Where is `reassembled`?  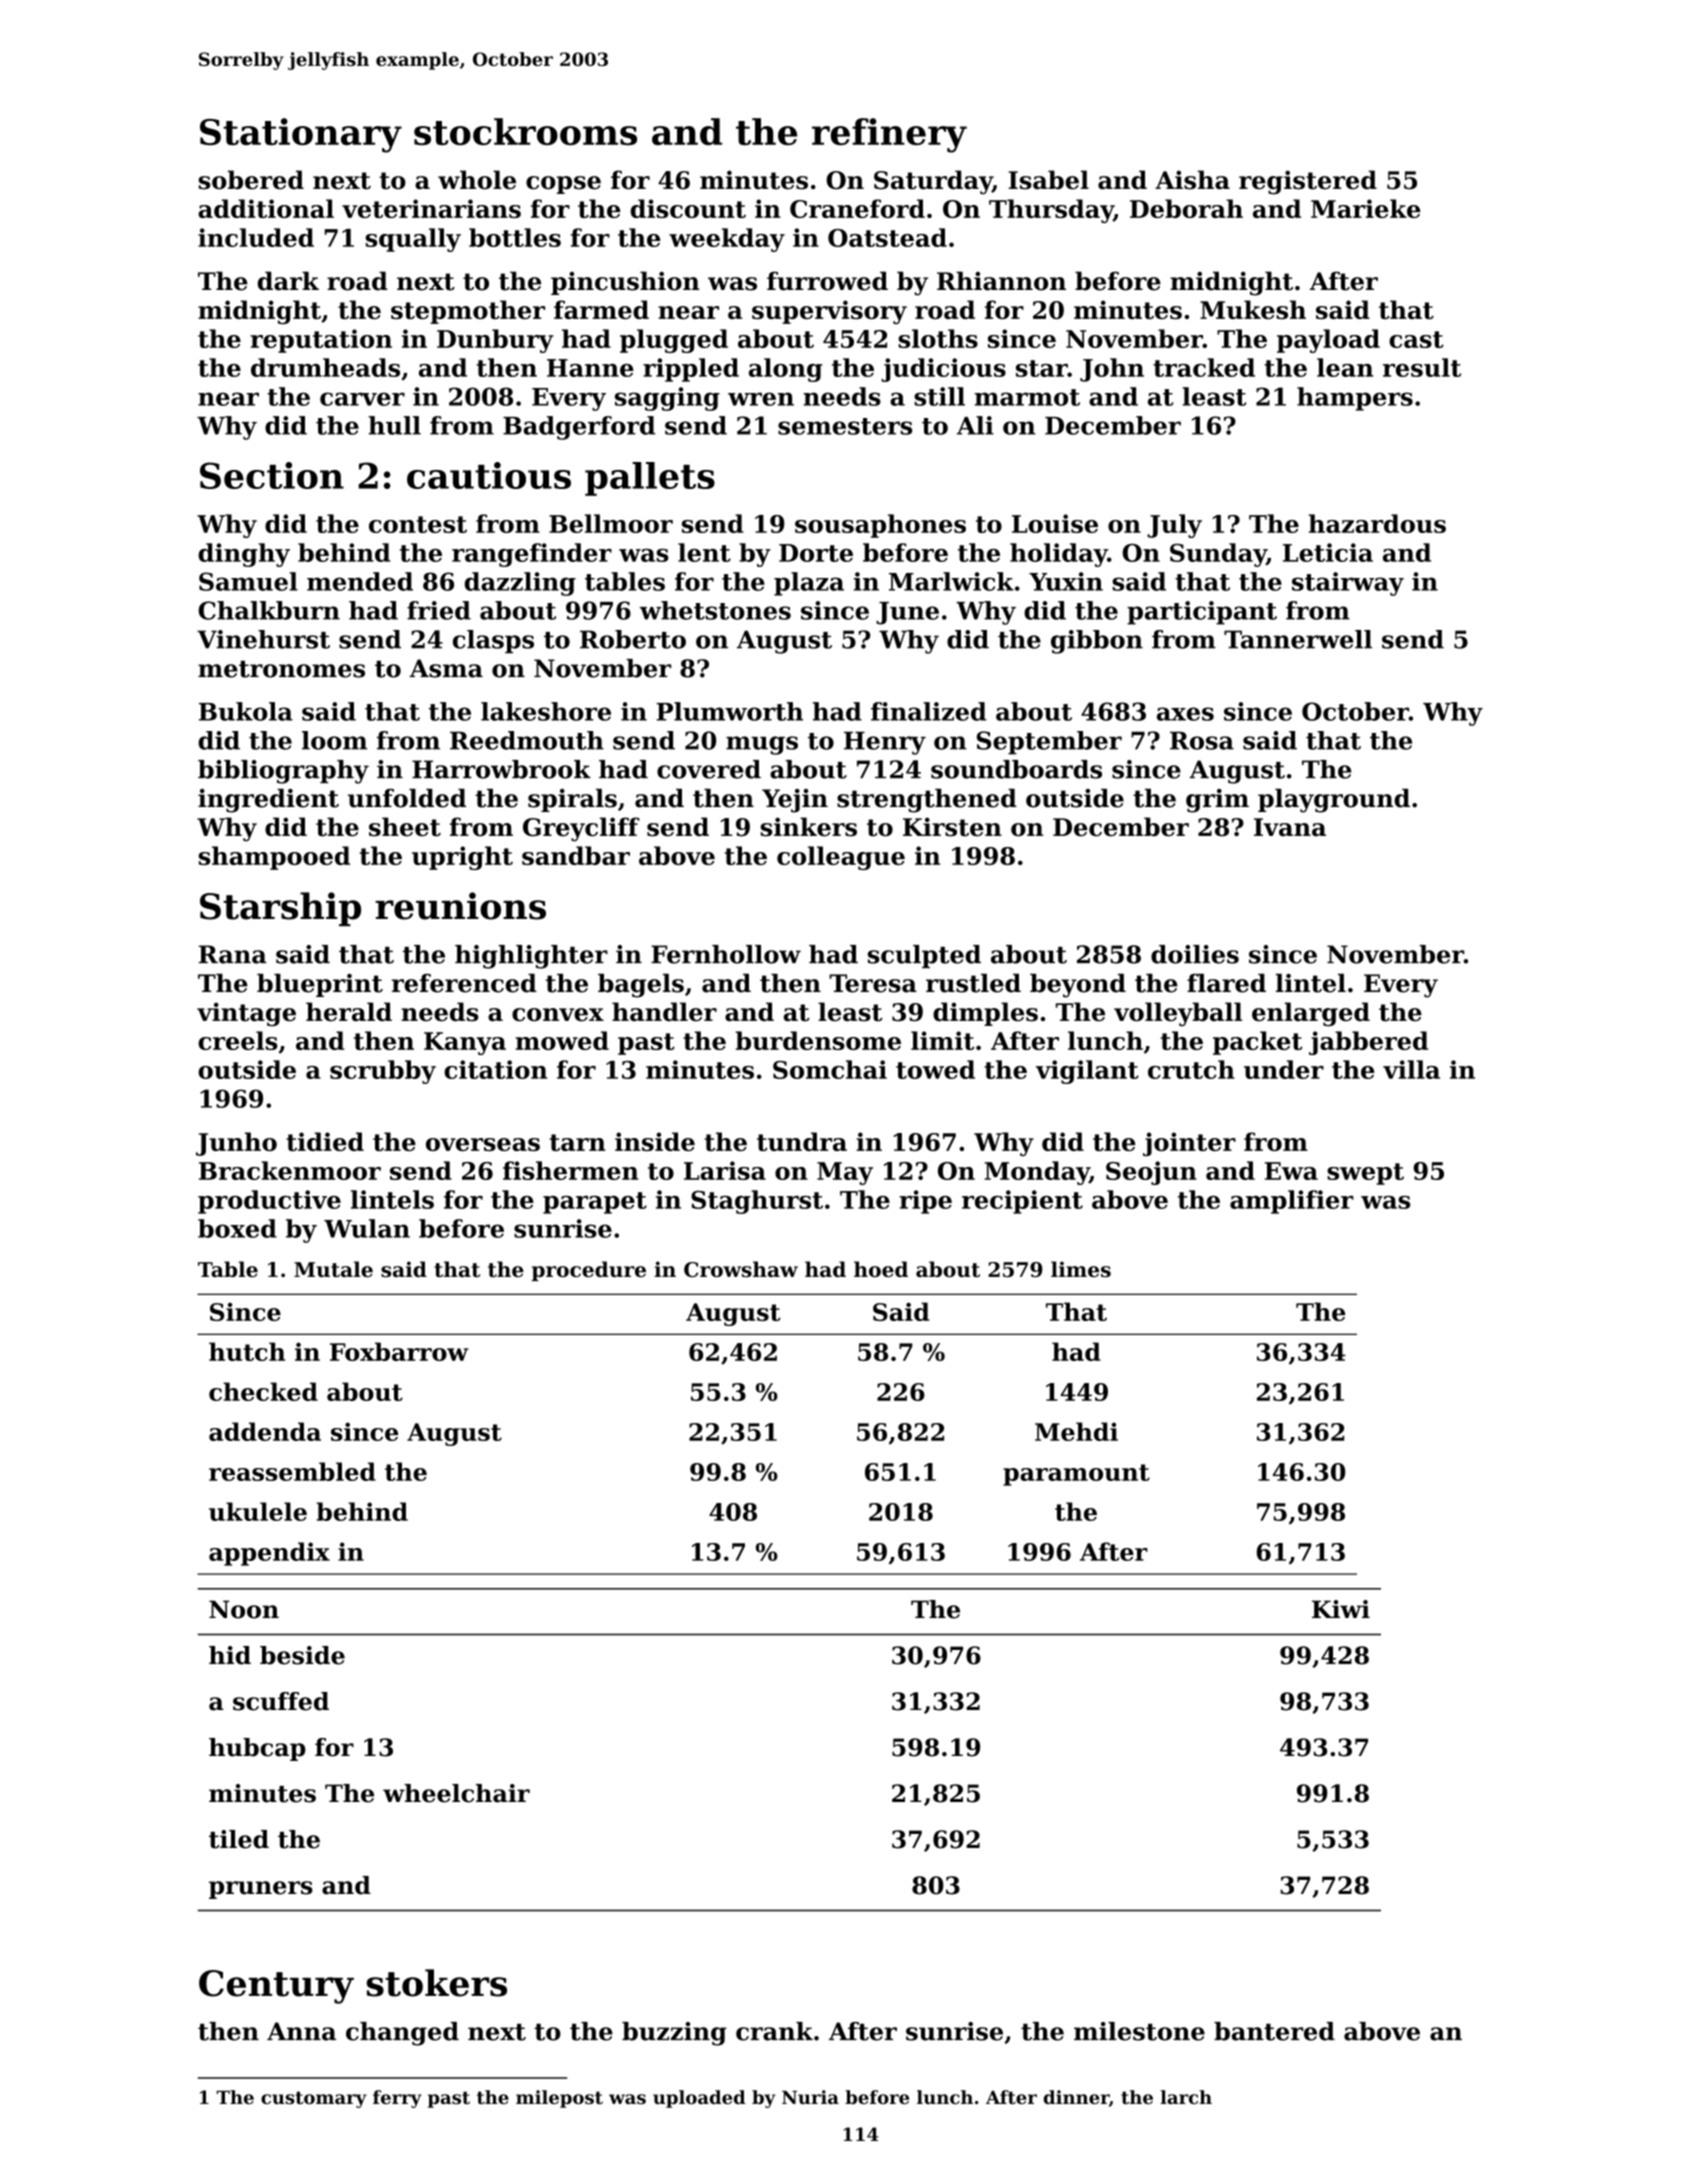
reassembled is located at coordinates (292, 1471).
